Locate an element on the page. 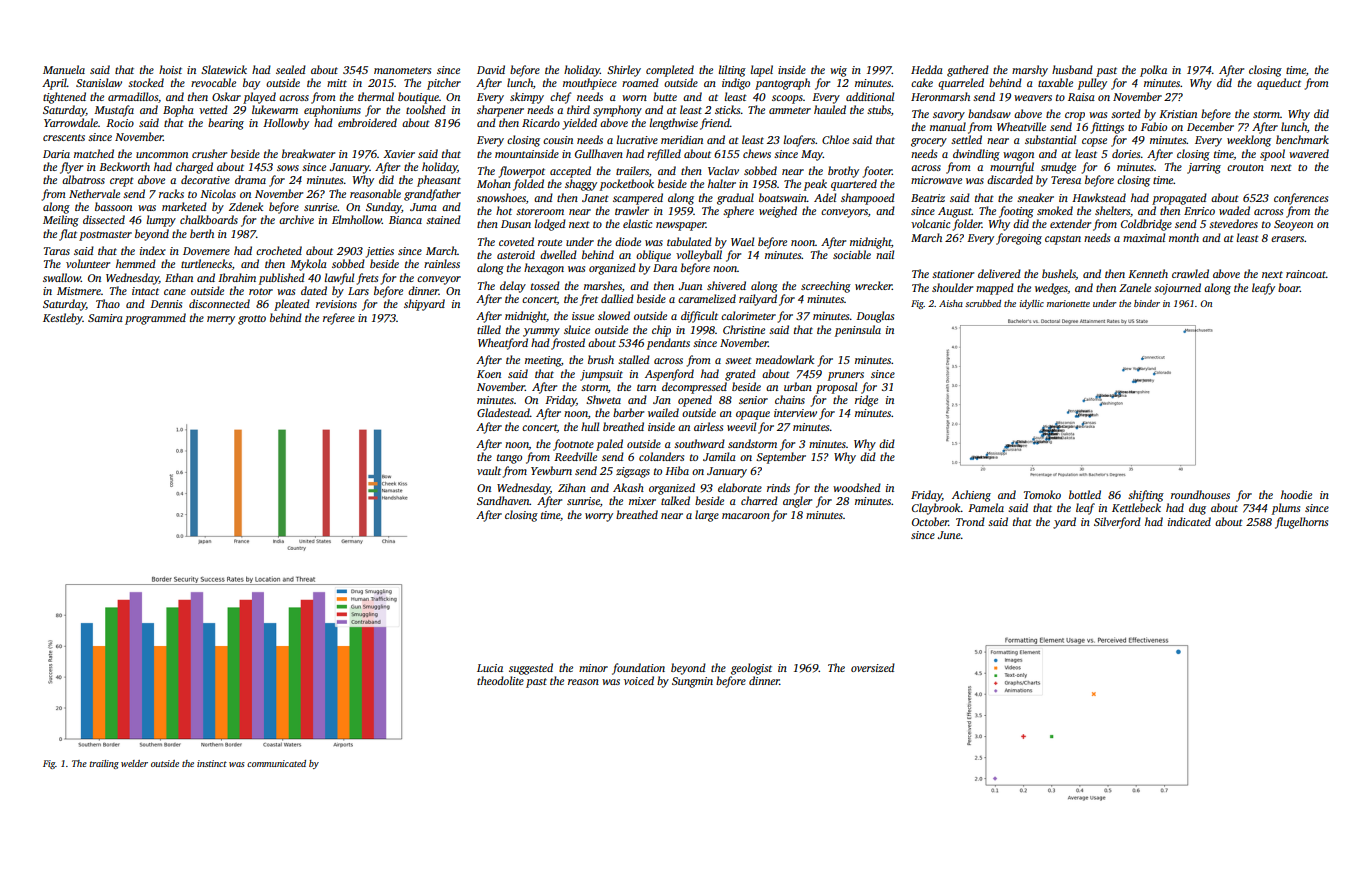 This page has width=1372, height=887. vault is located at coordinates (489, 470).
